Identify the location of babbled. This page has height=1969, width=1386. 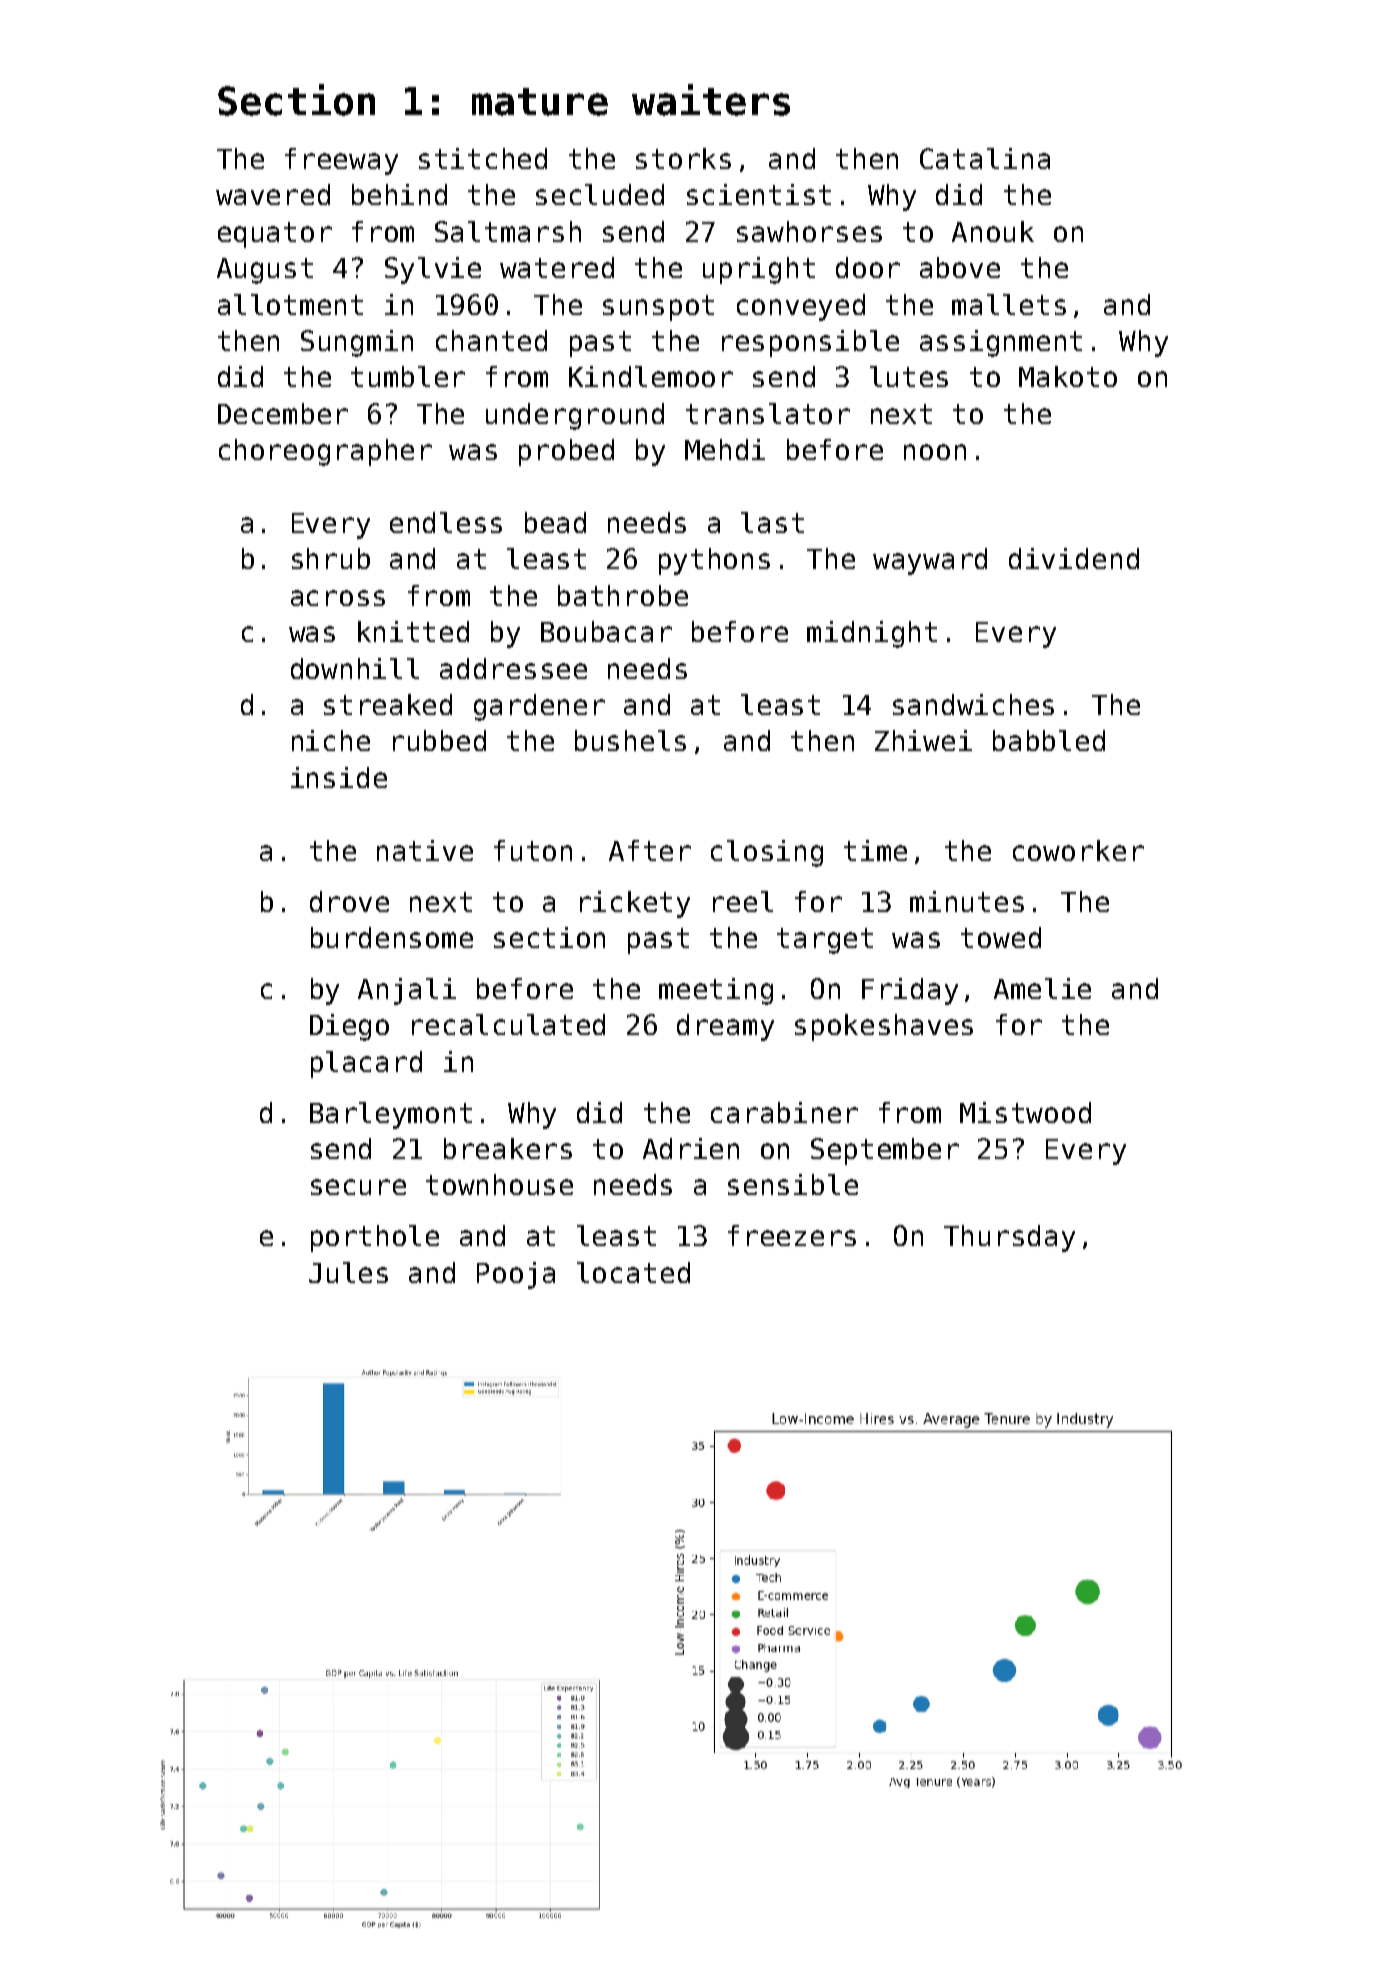
(1049, 740).
